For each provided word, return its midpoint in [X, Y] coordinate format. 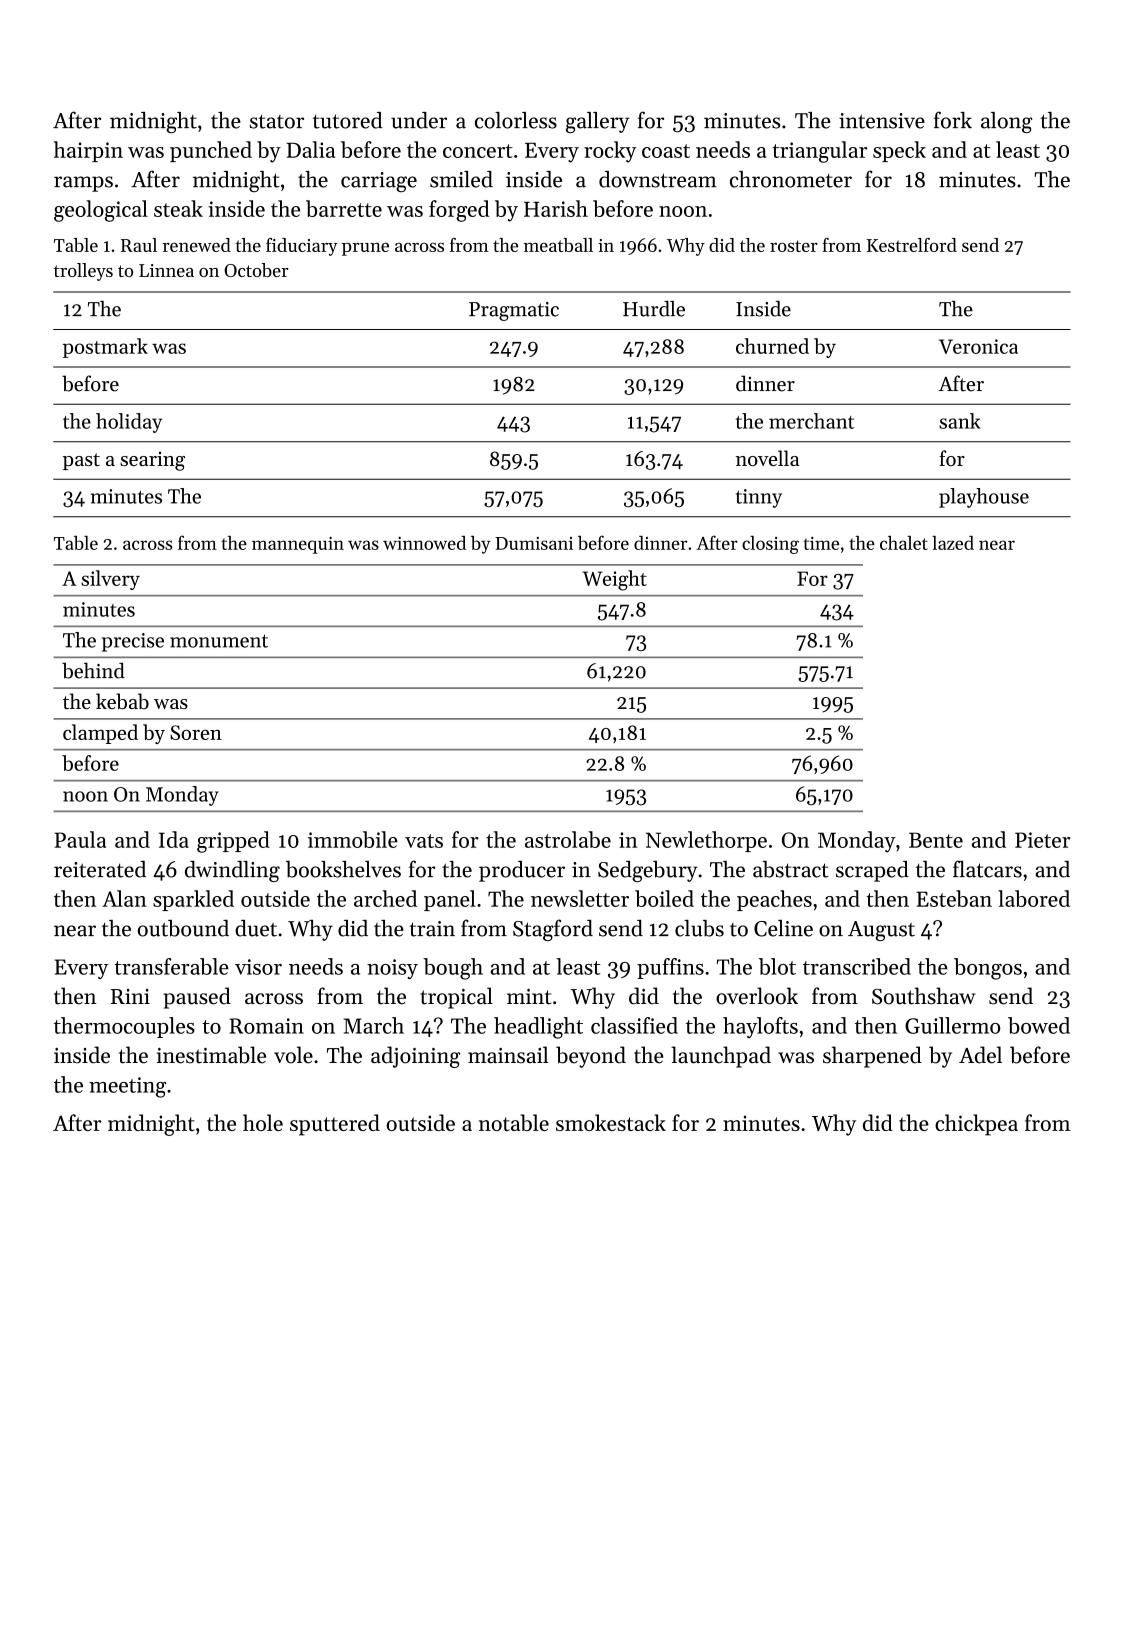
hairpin [88, 151]
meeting [127, 1087]
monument [219, 641]
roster [794, 246]
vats [424, 841]
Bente [936, 840]
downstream [658, 179]
